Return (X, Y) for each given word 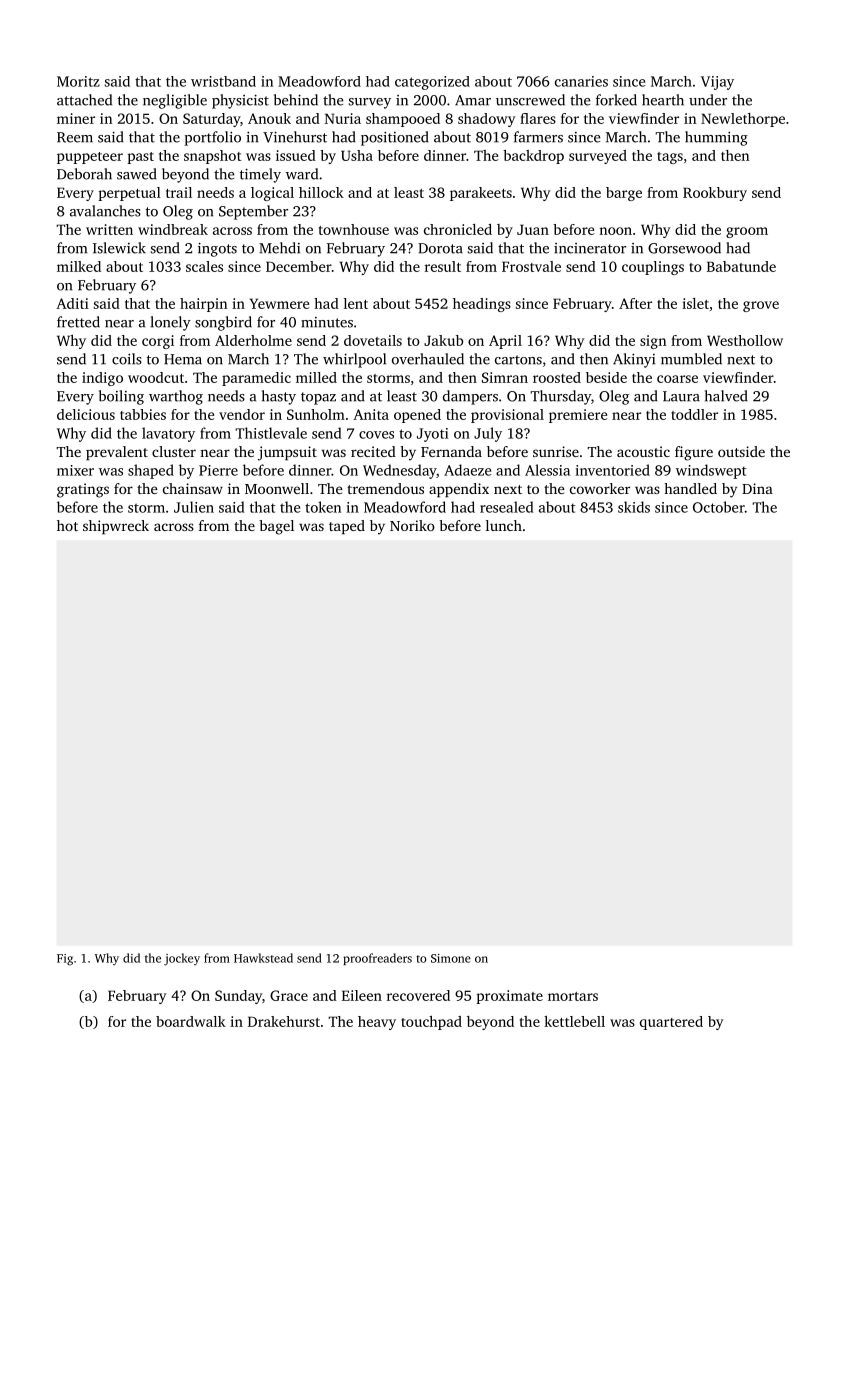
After (635, 303)
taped (347, 527)
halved (726, 396)
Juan (533, 229)
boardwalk (191, 1021)
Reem (75, 137)
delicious (86, 414)
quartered (671, 1023)
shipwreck (116, 527)
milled (316, 377)
